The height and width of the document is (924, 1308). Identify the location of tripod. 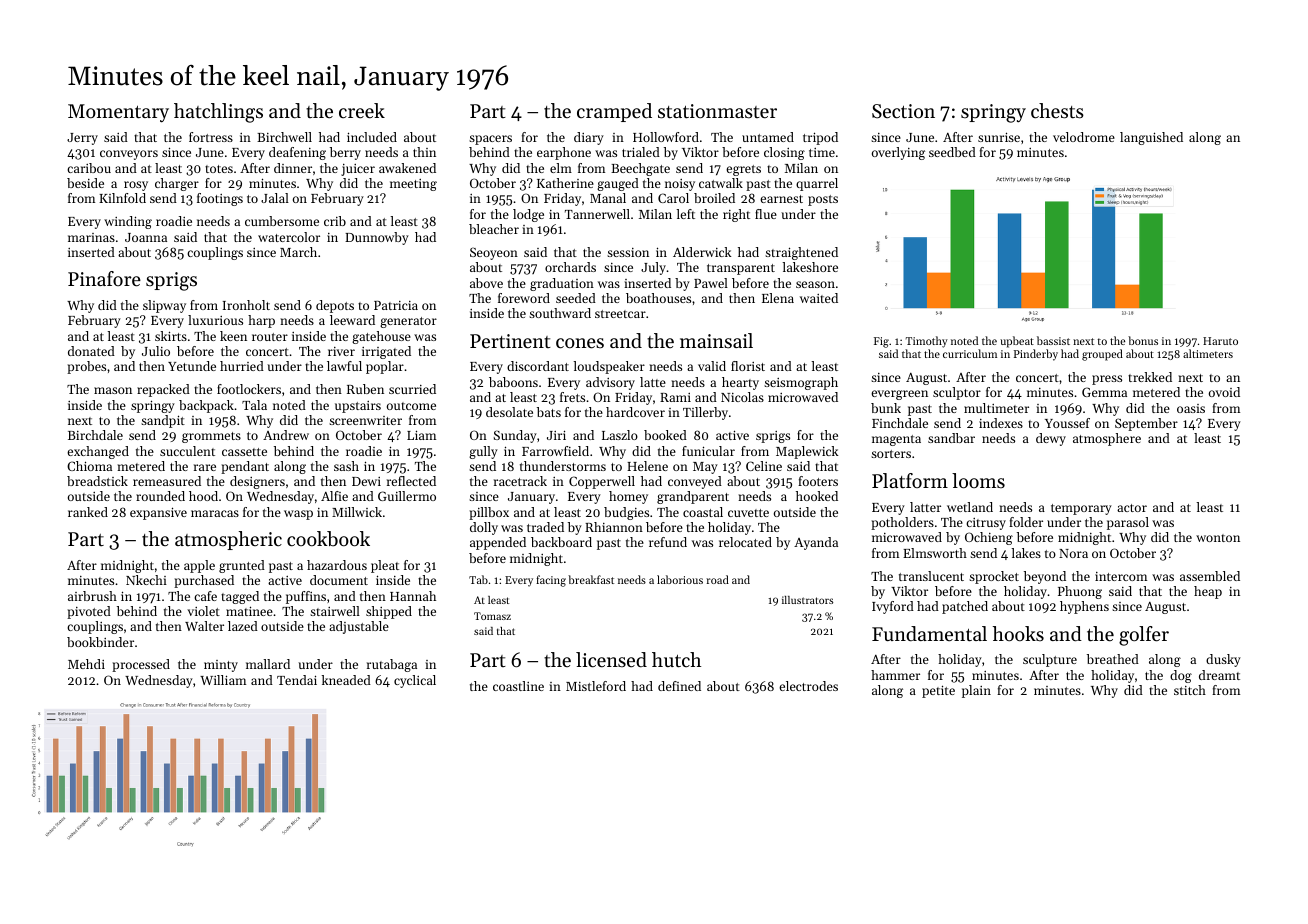
(820, 138).
